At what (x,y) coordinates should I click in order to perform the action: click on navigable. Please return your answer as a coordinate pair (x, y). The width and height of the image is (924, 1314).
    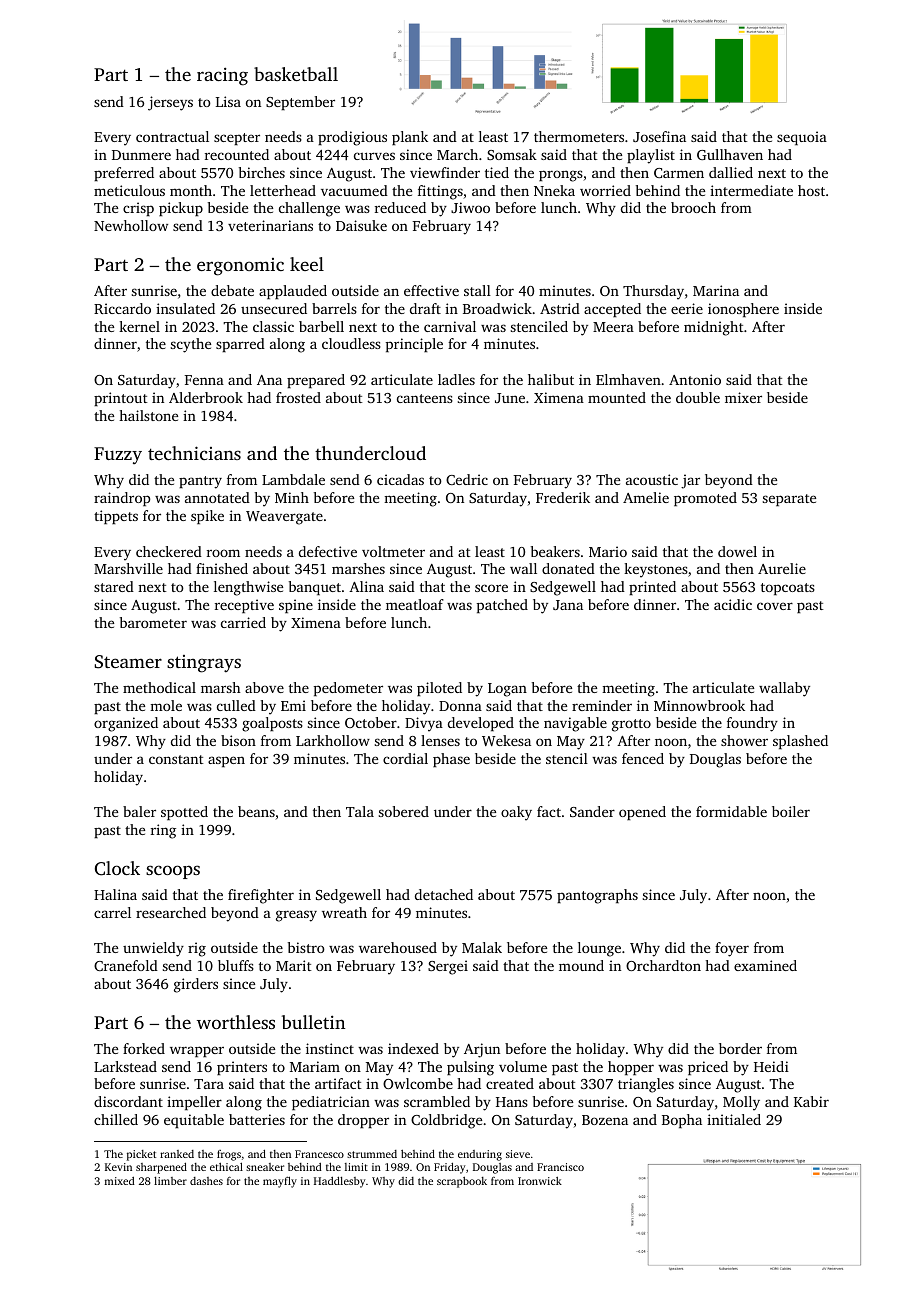
    Looking at the image, I should click on (575, 724).
